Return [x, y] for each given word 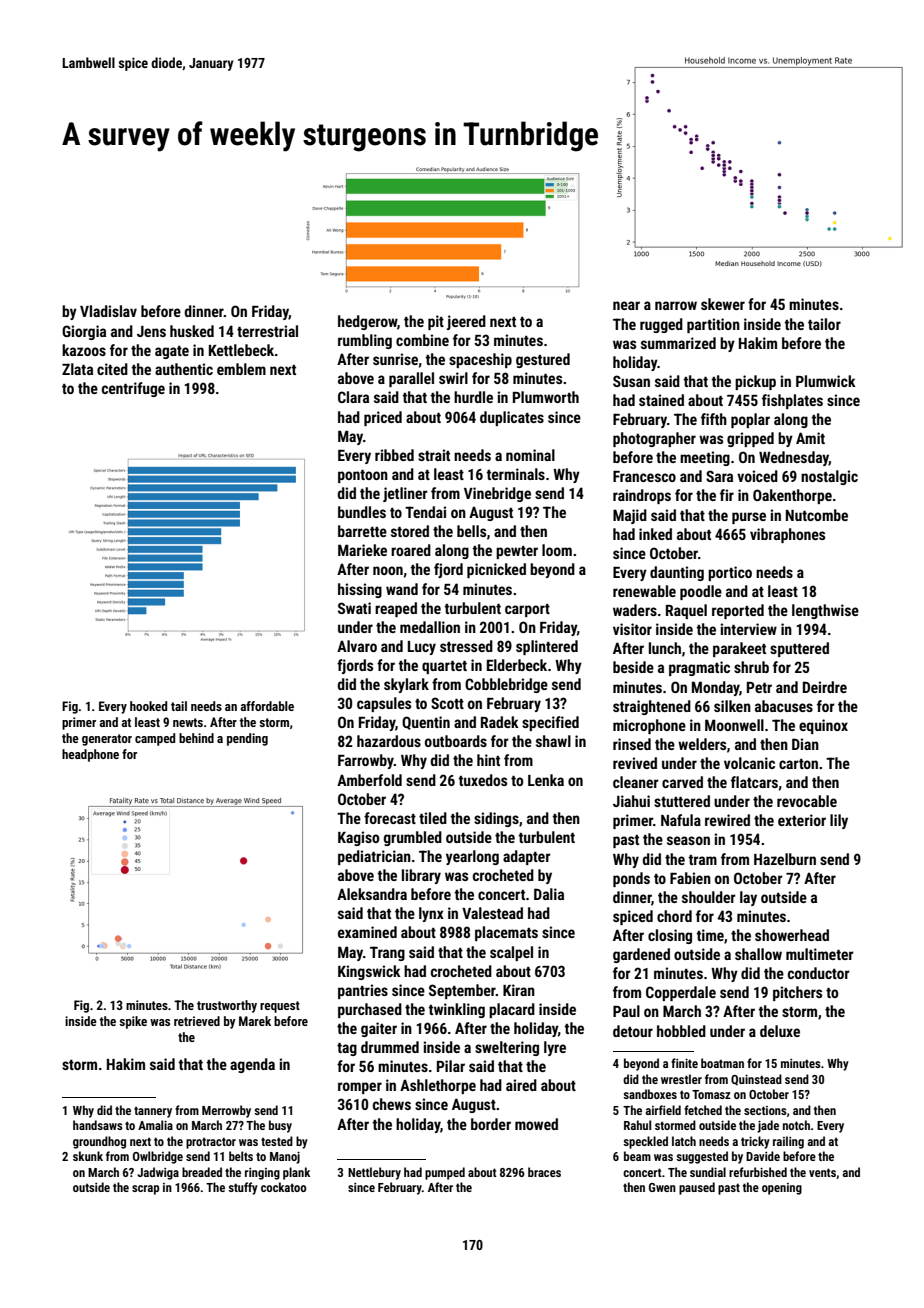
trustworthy [227, 1006]
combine [422, 340]
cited [112, 369]
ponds [631, 879]
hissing [360, 590]
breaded [202, 1172]
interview [748, 629]
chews [392, 1104]
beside [633, 667]
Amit [810, 438]
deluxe [780, 1031]
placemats [506, 933]
